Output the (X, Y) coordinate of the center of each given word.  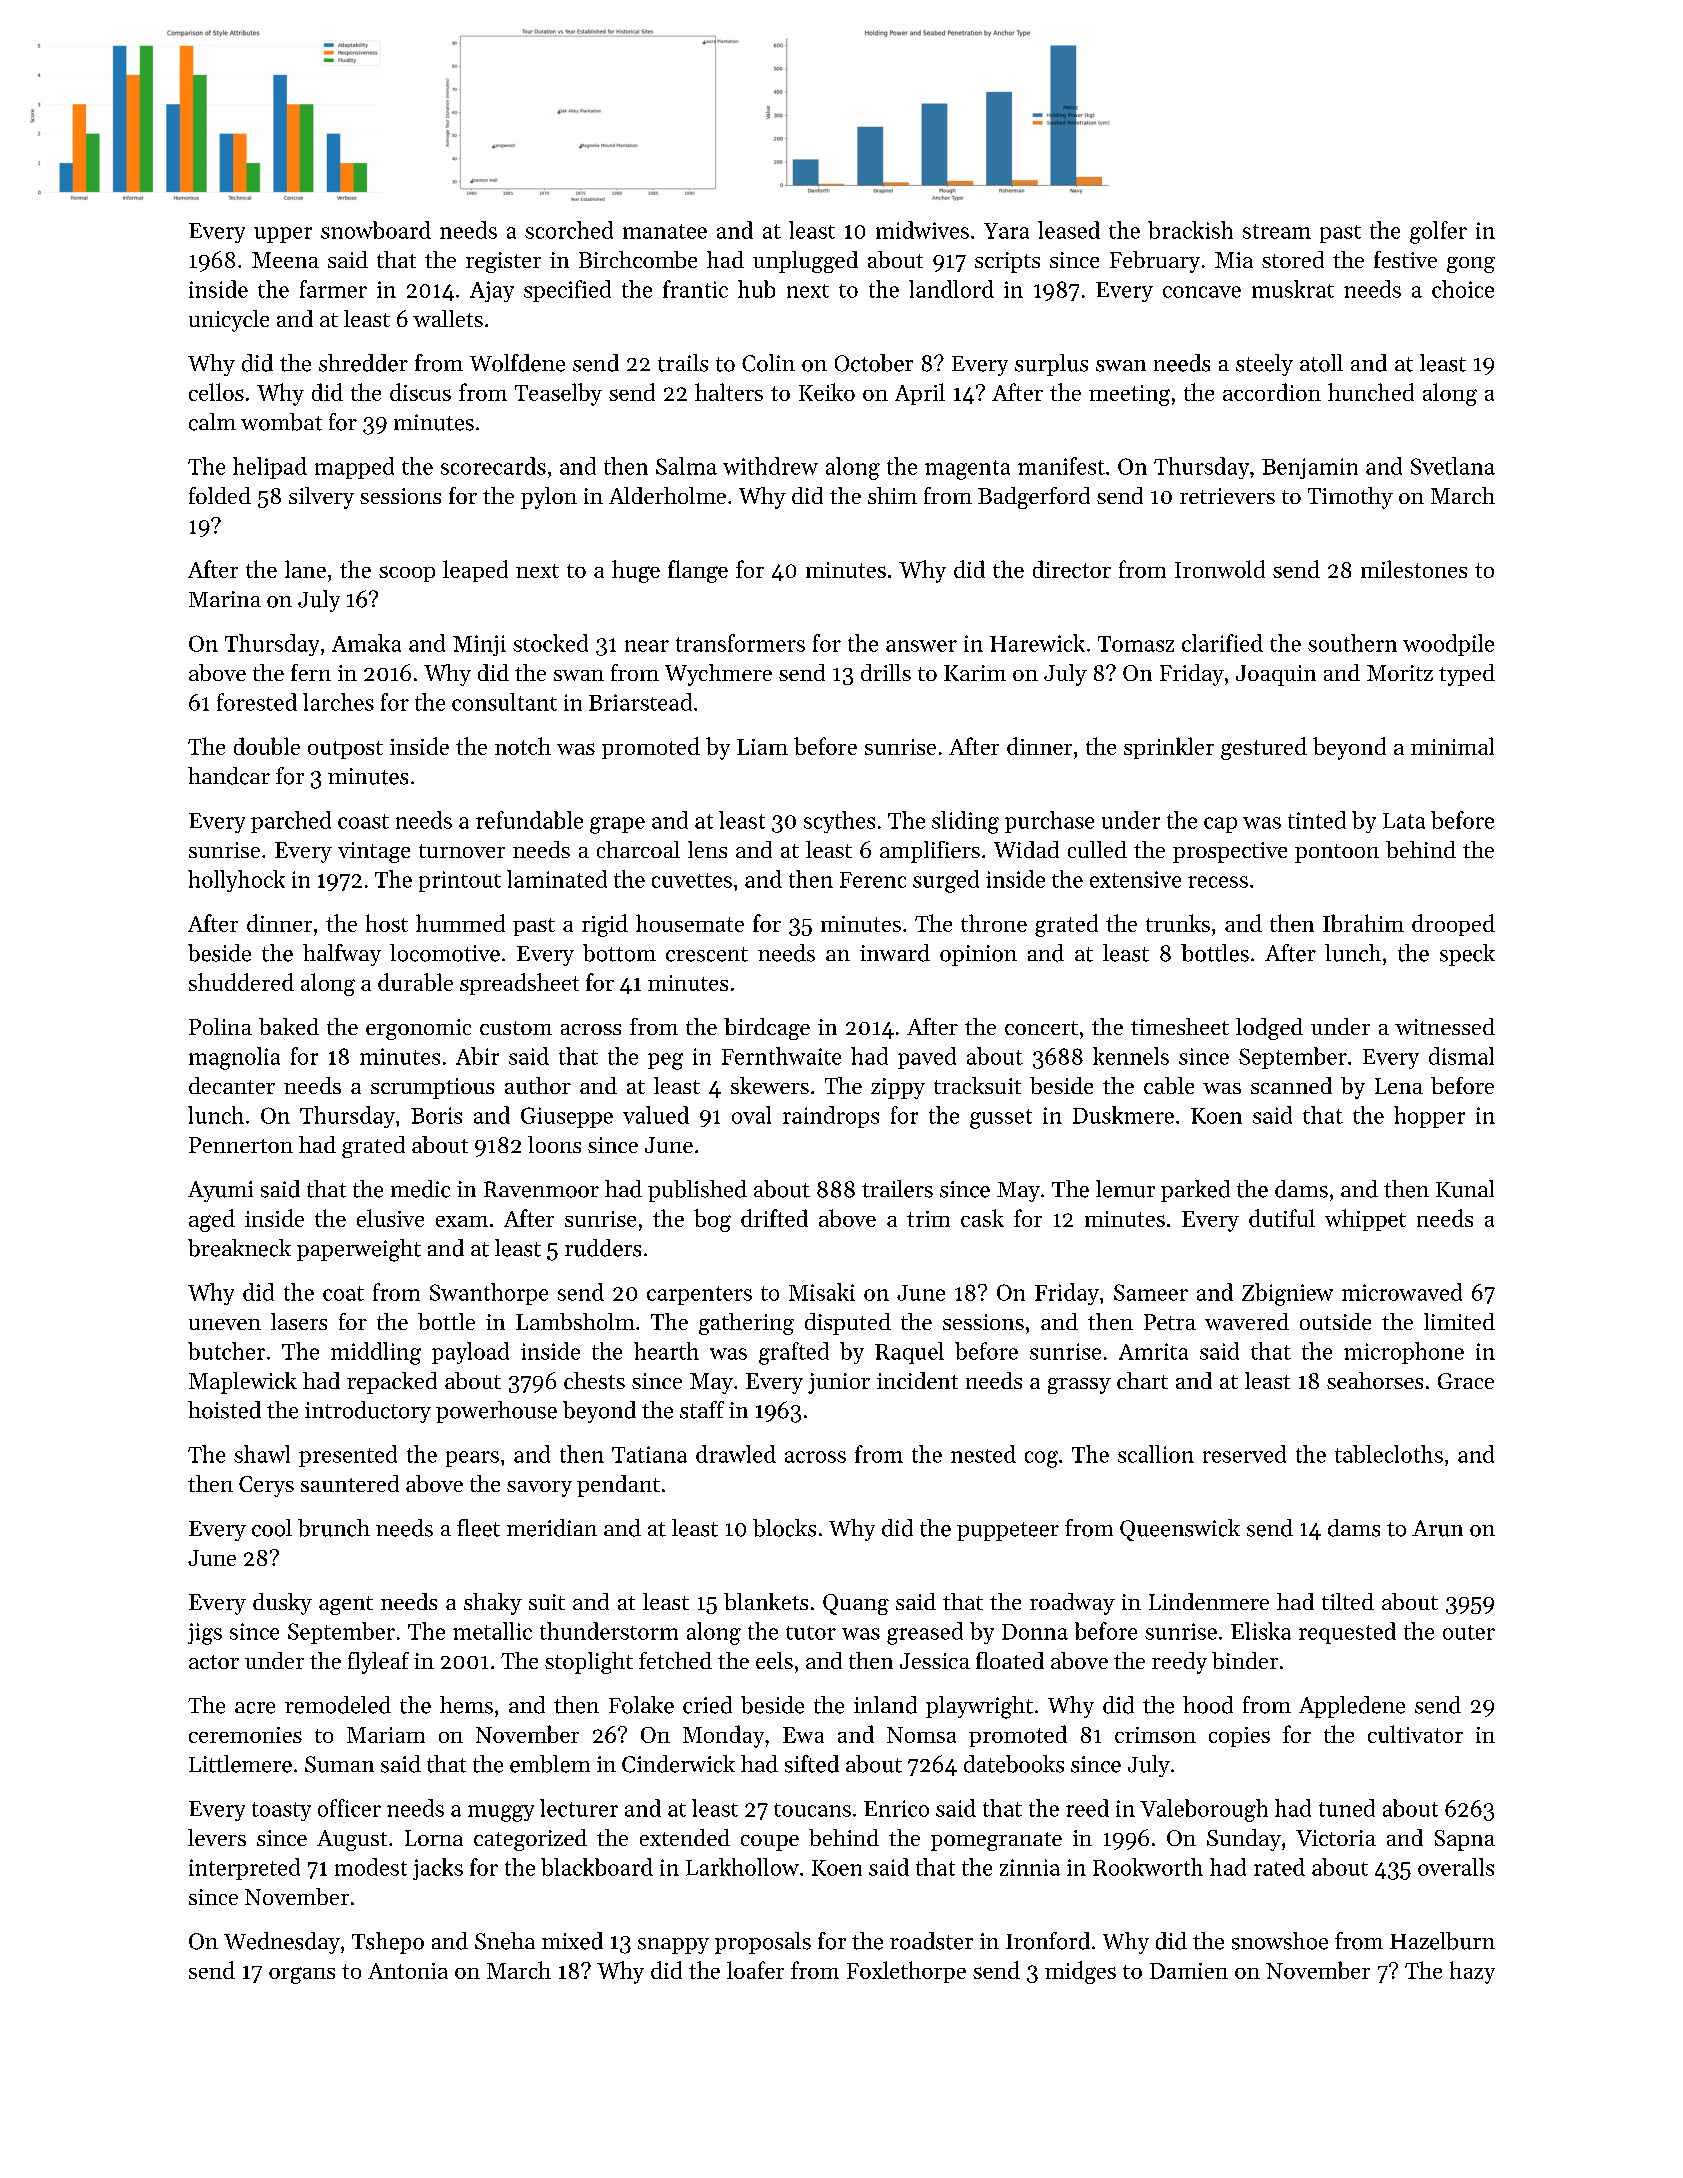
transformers (740, 643)
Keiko (827, 392)
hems (466, 1705)
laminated (557, 879)
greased (925, 1633)
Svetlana (1453, 466)
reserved (1244, 1454)
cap (1220, 825)
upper (283, 235)
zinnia (1030, 1867)
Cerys (266, 1486)
